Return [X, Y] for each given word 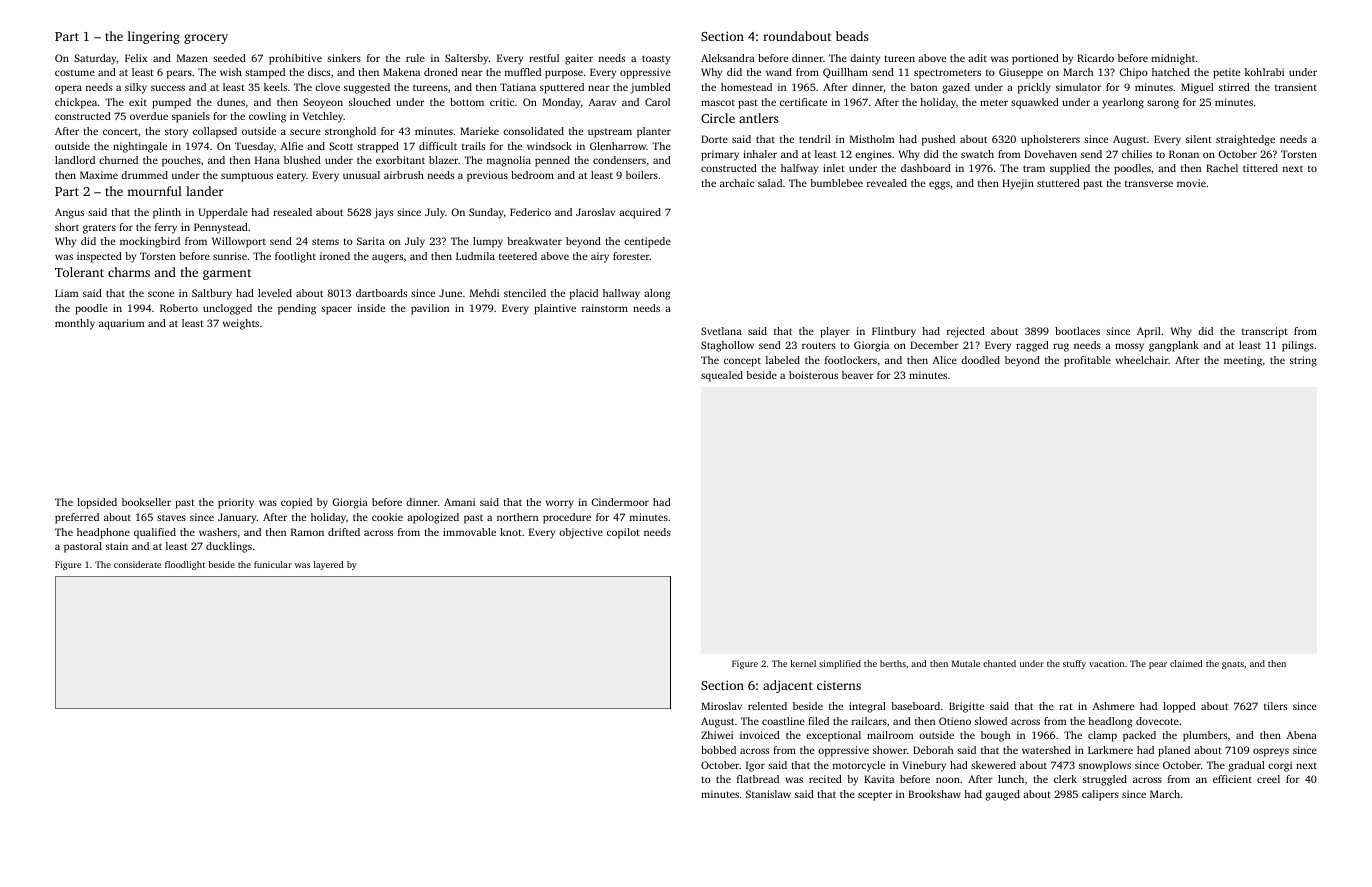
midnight [1173, 59]
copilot [623, 533]
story [176, 133]
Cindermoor [620, 502]
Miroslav [721, 706]
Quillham [845, 73]
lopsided [97, 503]
